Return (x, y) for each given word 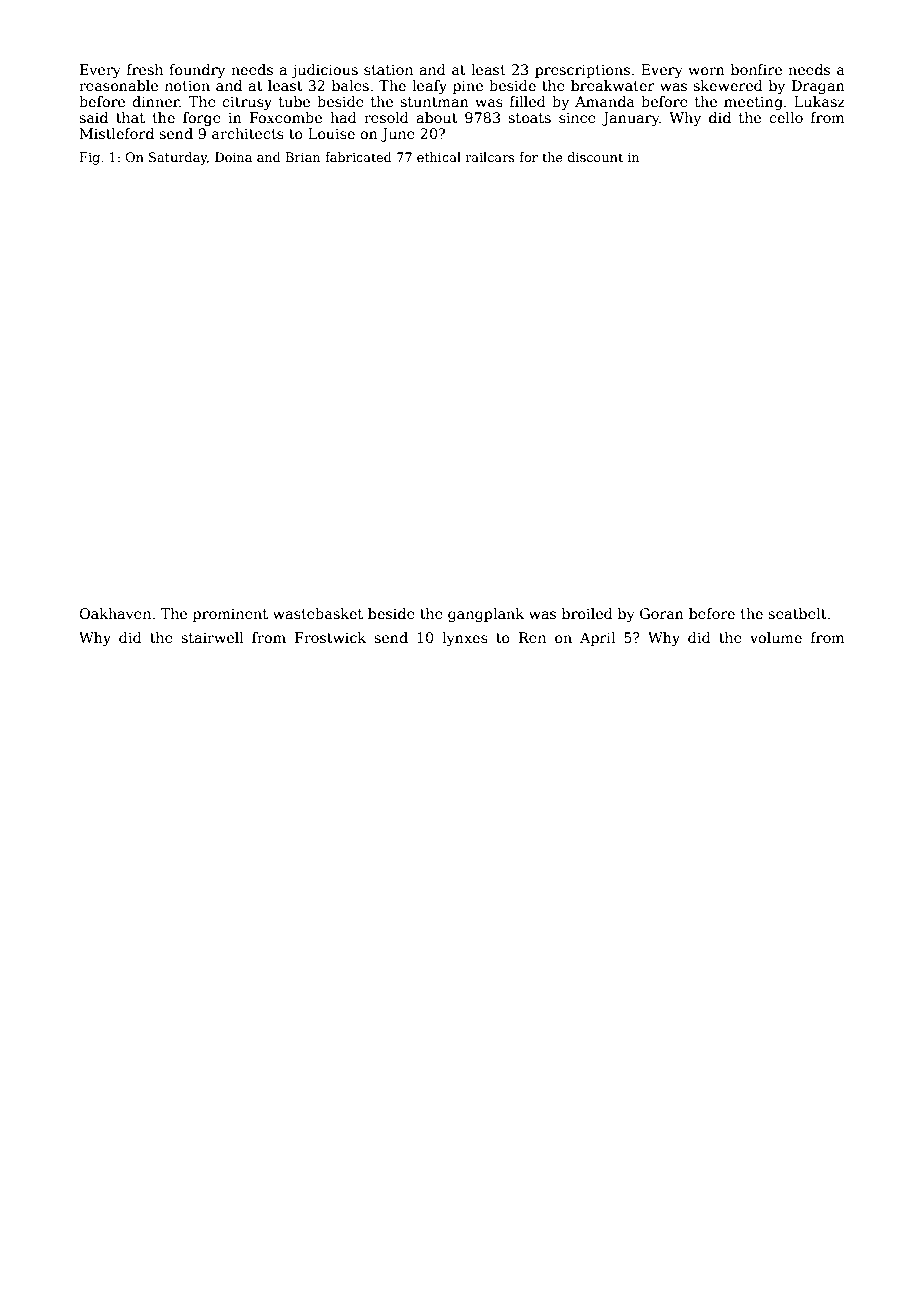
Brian (303, 157)
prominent (230, 615)
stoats (529, 118)
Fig (90, 158)
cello (786, 117)
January (630, 119)
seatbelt (797, 613)
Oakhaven (115, 613)
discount (595, 157)
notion (187, 85)
